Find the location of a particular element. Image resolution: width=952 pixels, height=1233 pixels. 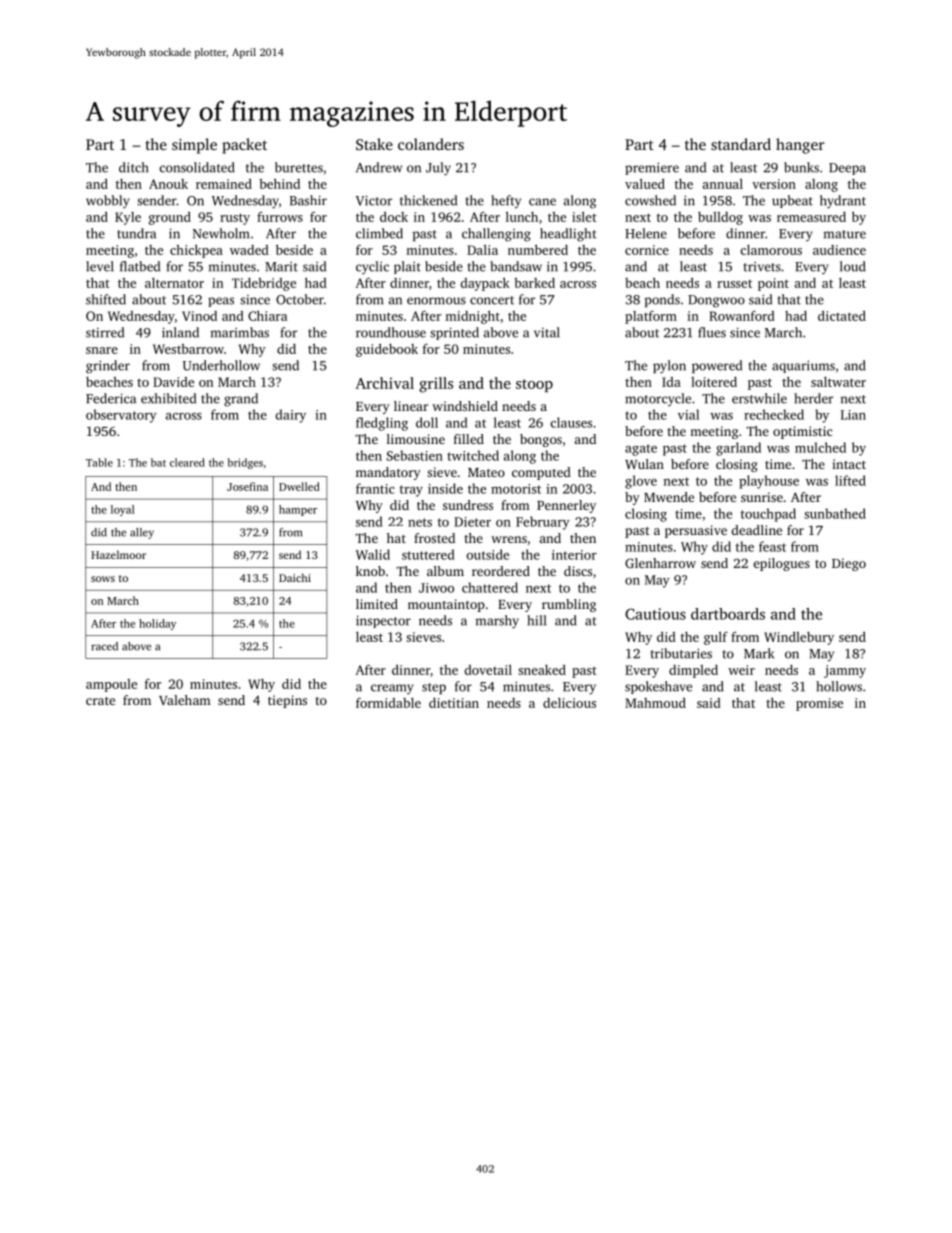

Diego is located at coordinates (849, 564).
